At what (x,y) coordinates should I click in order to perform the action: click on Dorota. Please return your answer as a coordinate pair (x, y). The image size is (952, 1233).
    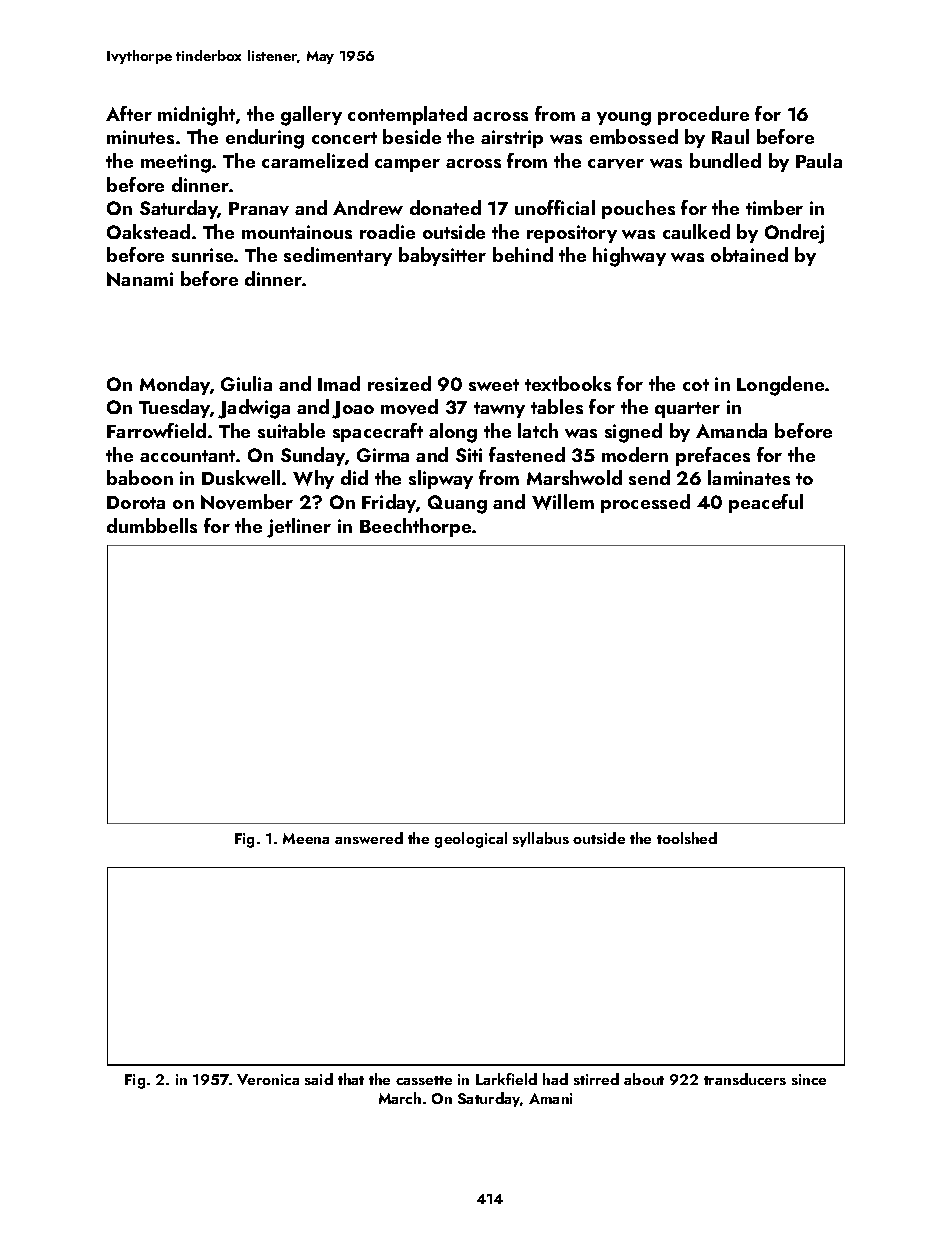
    Looking at the image, I should click on (136, 502).
